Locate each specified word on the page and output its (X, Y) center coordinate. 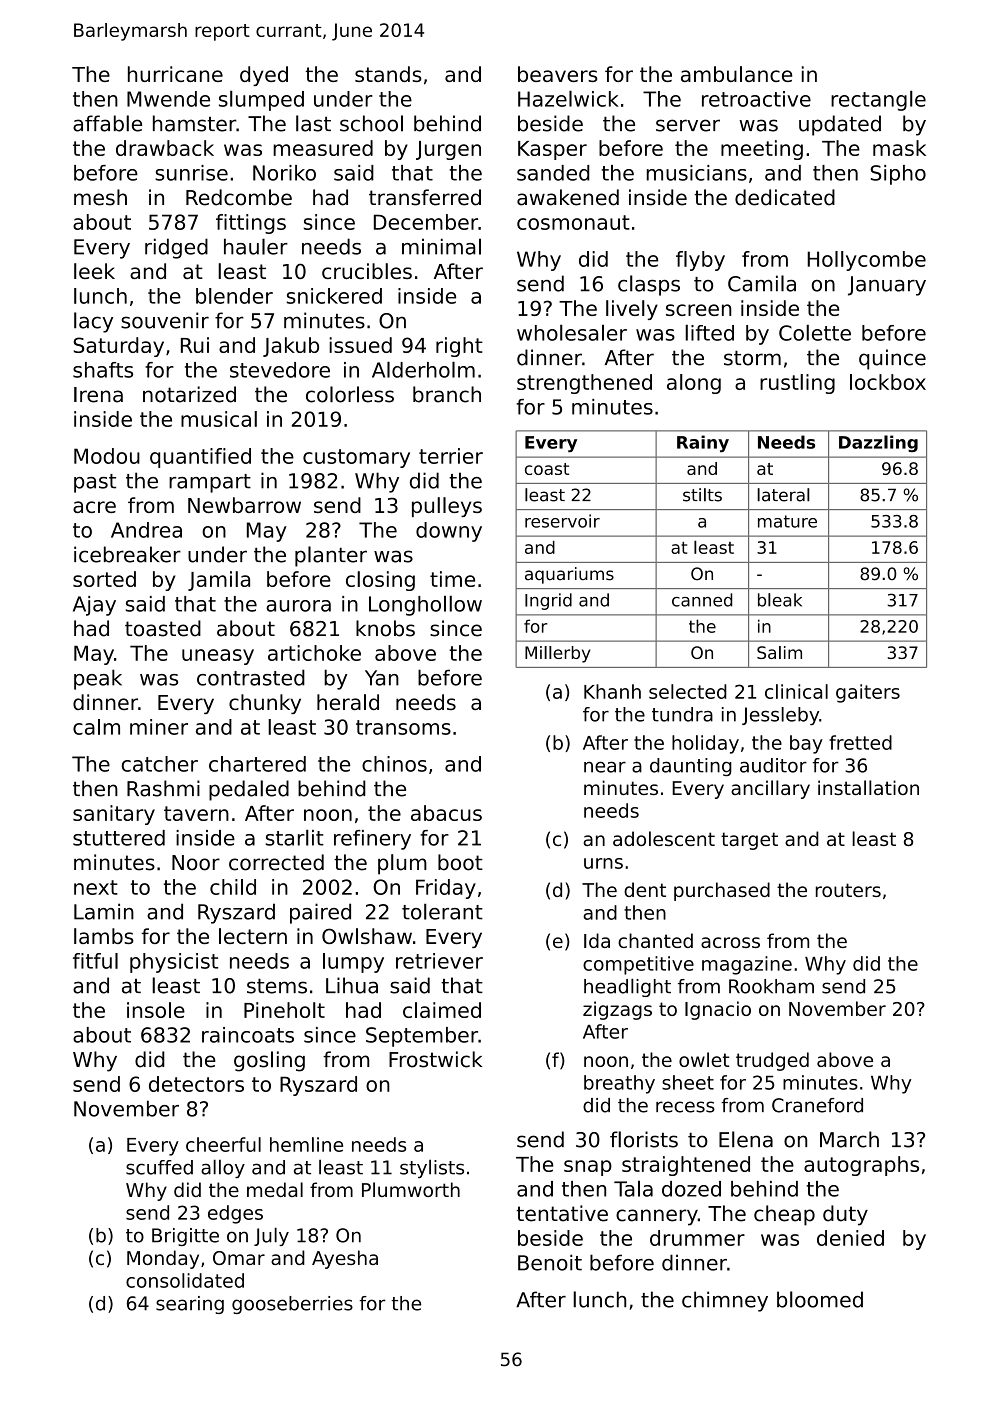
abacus (446, 813)
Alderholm (423, 369)
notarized (189, 394)
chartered (257, 764)
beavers (558, 74)
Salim (779, 652)
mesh (100, 197)
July (271, 1236)
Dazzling (878, 443)
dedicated (785, 197)
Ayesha (345, 1259)
